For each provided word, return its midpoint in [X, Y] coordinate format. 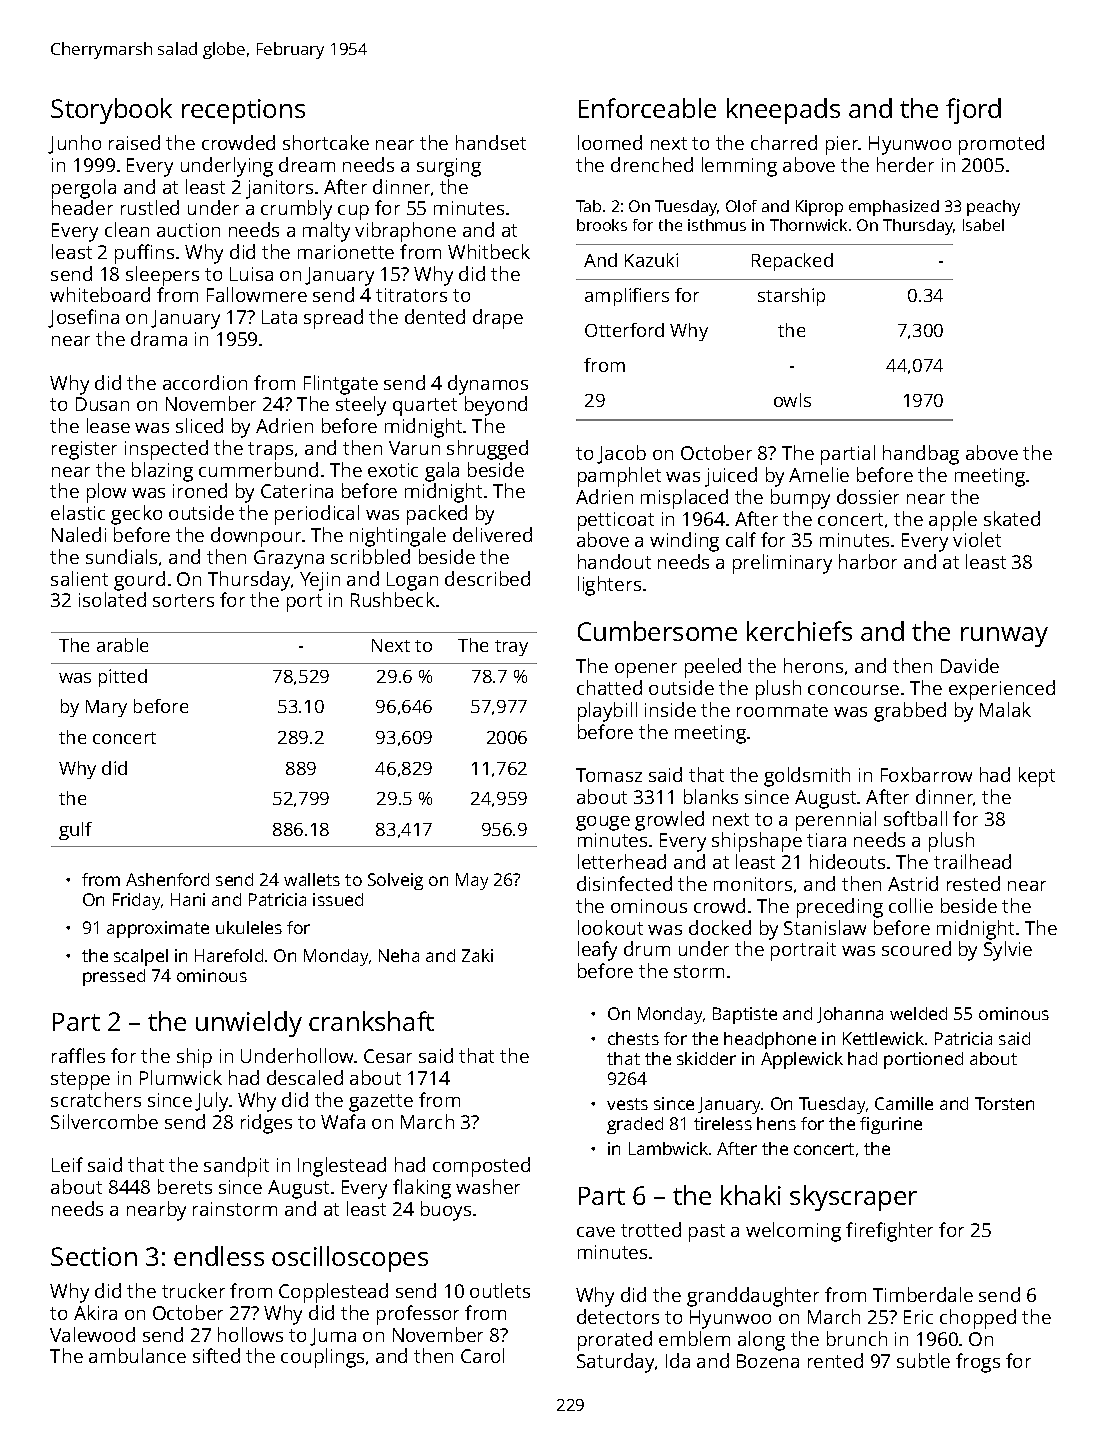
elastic [78, 512]
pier [842, 145]
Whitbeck [489, 251]
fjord [973, 111]
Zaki [477, 955]
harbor [868, 561]
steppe [80, 1081]
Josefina [83, 318]
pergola [84, 189]
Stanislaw [825, 927]
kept [1037, 777]
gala [442, 472]
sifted [216, 1355]
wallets [312, 879]
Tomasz [609, 775]
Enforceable [647, 108]
